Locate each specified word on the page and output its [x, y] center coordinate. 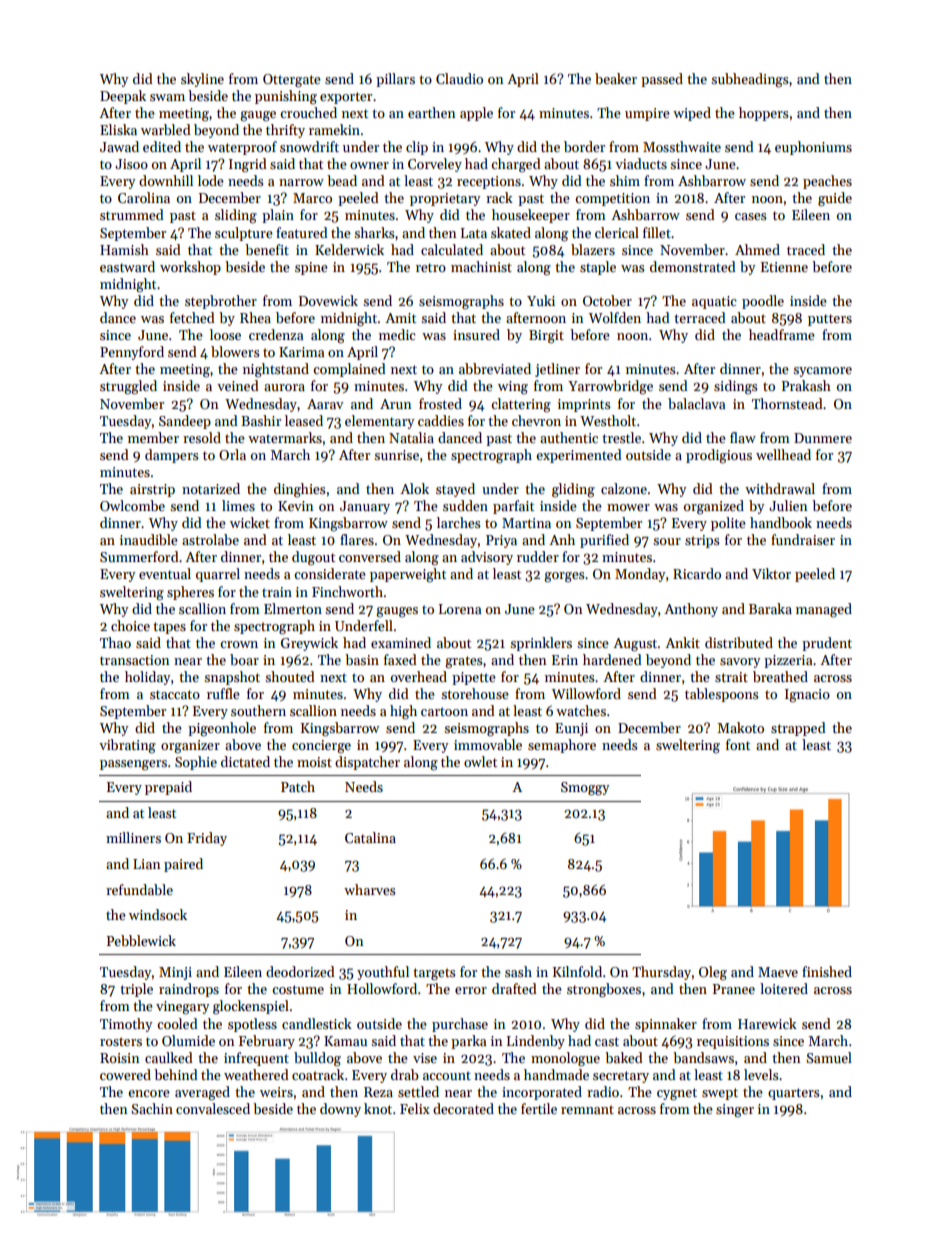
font [738, 744]
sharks [374, 232]
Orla [232, 454]
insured [476, 334]
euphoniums [813, 148]
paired [183, 865]
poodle [763, 302]
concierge [321, 747]
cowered [125, 1074]
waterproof [242, 148]
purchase [460, 1025]
